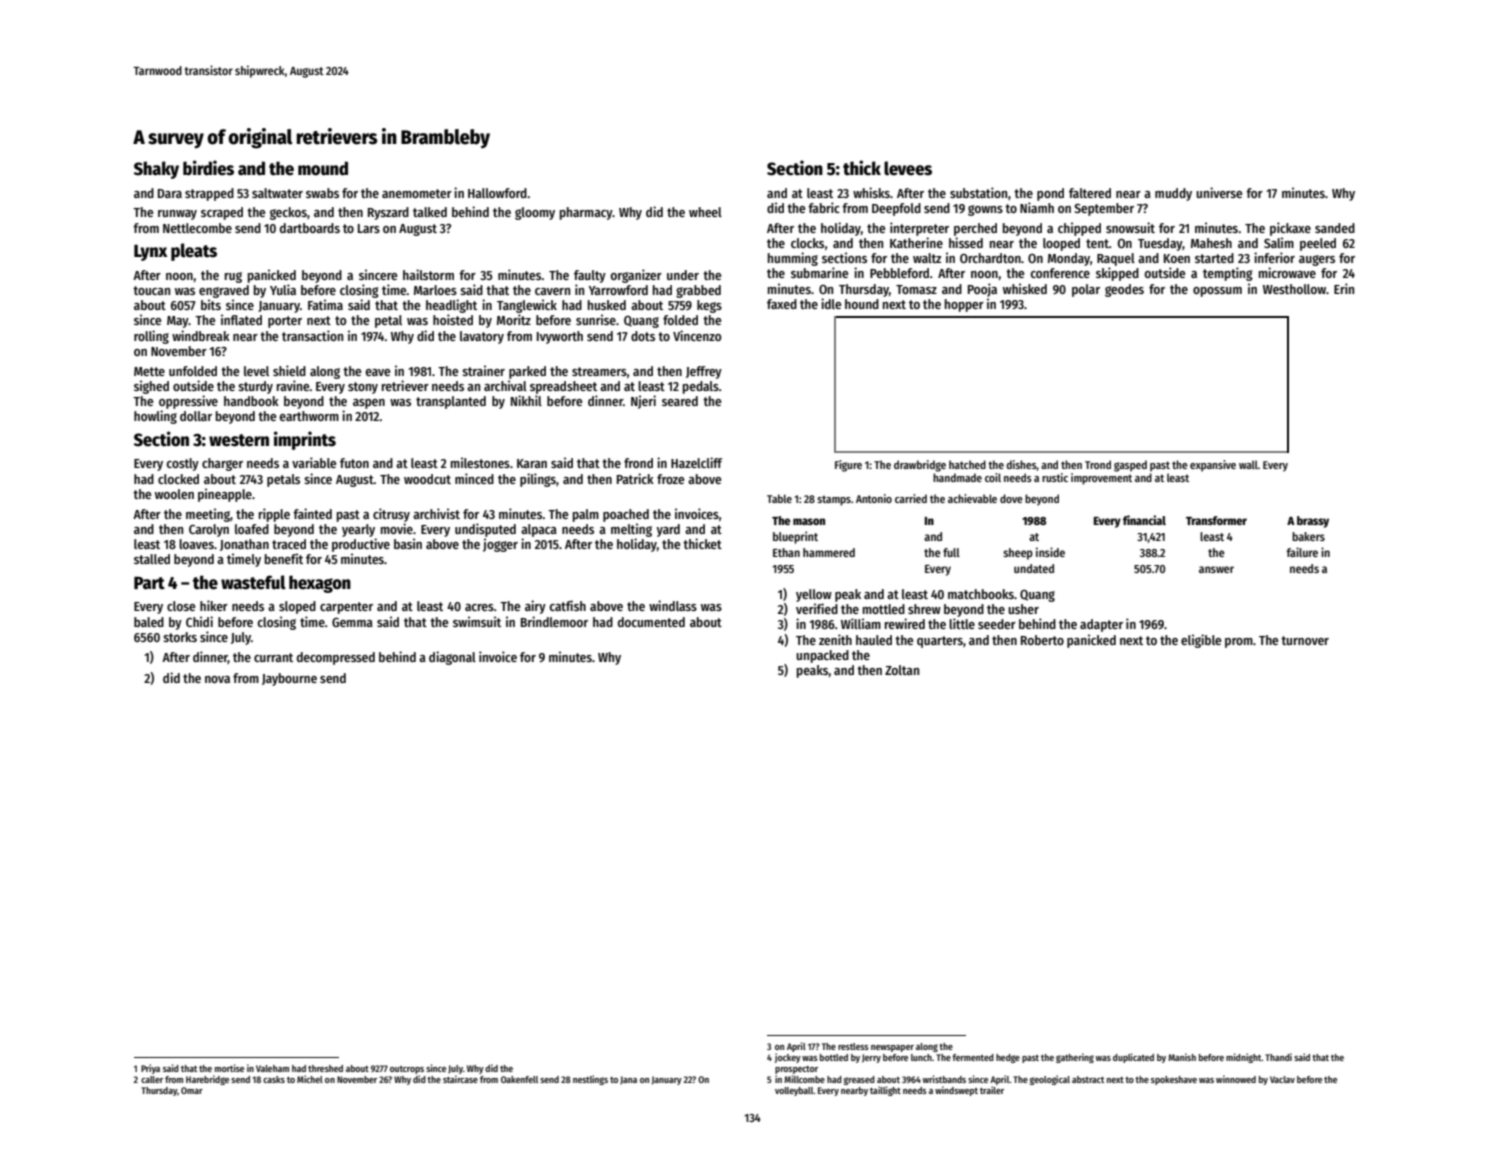 The image size is (1489, 1150). Describe the element at coordinates (1248, 464) in the screenshot. I see `wall` at that location.
